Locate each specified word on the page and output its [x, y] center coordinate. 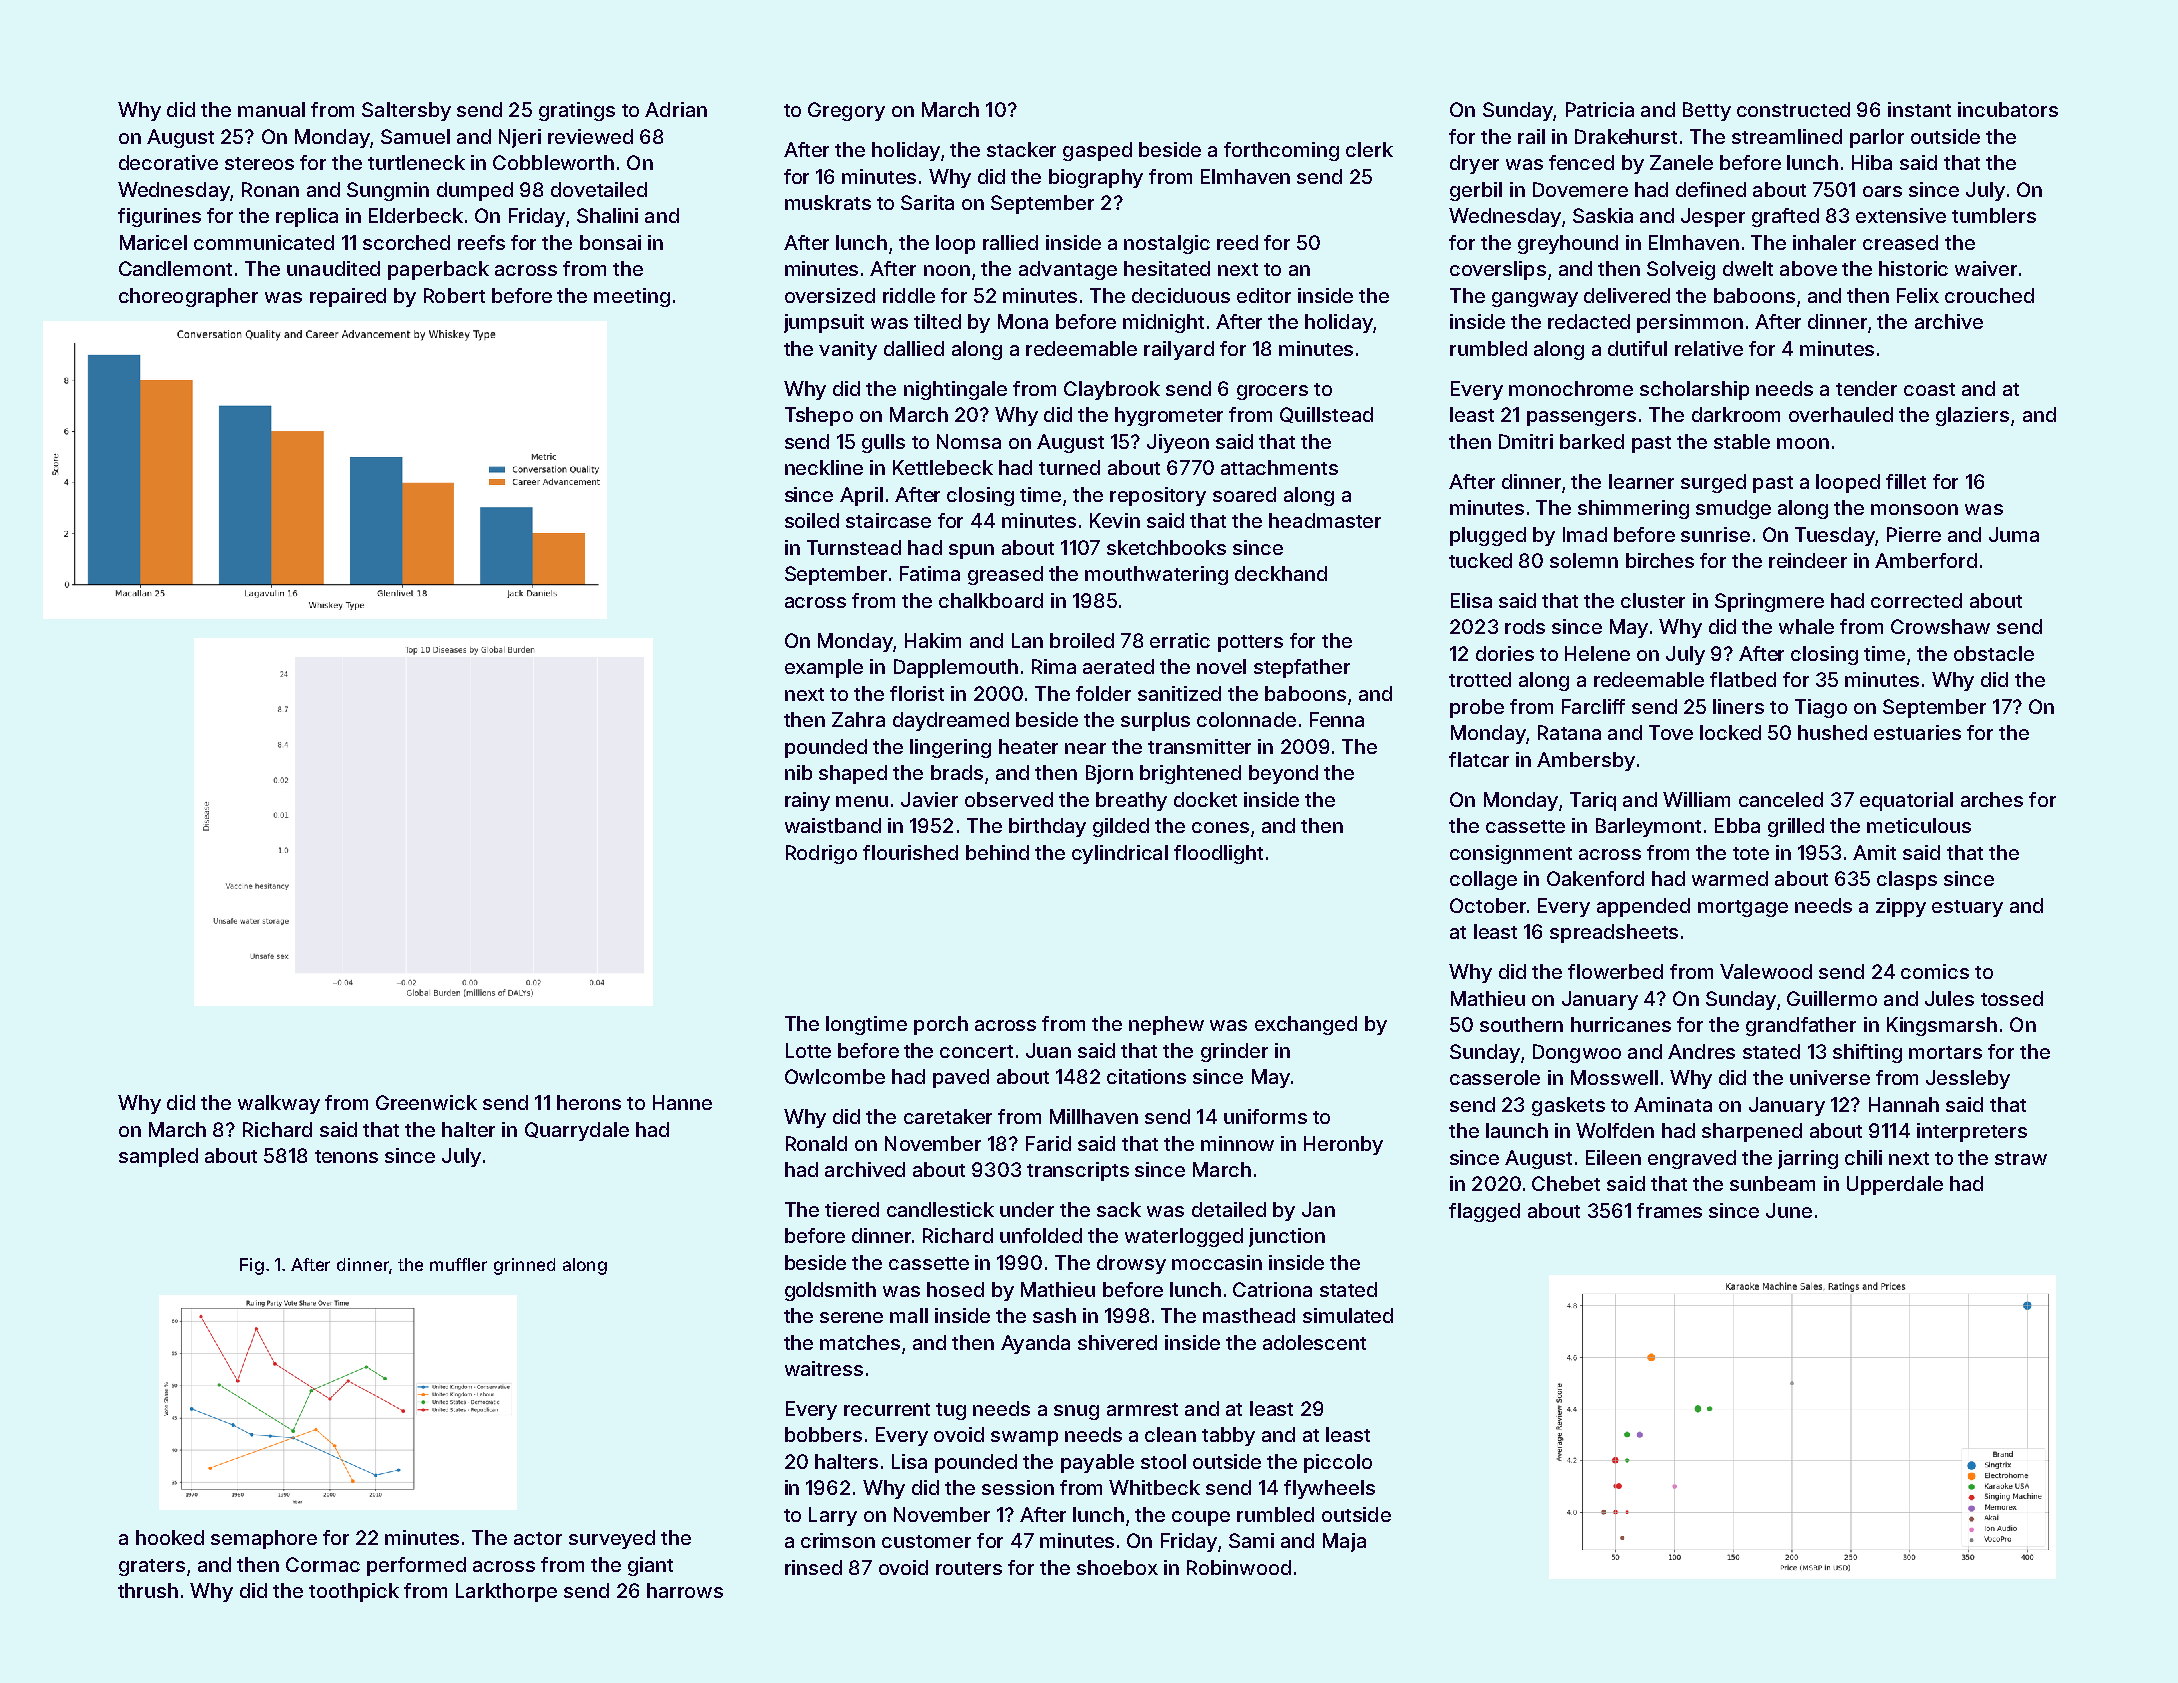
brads [957, 772]
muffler [458, 1264]
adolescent [1314, 1342]
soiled [812, 520]
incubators [2008, 109]
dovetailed [599, 189]
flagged [1484, 1212]
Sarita [927, 202]
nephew [1166, 1025]
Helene [1597, 653]
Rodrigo [821, 854]
